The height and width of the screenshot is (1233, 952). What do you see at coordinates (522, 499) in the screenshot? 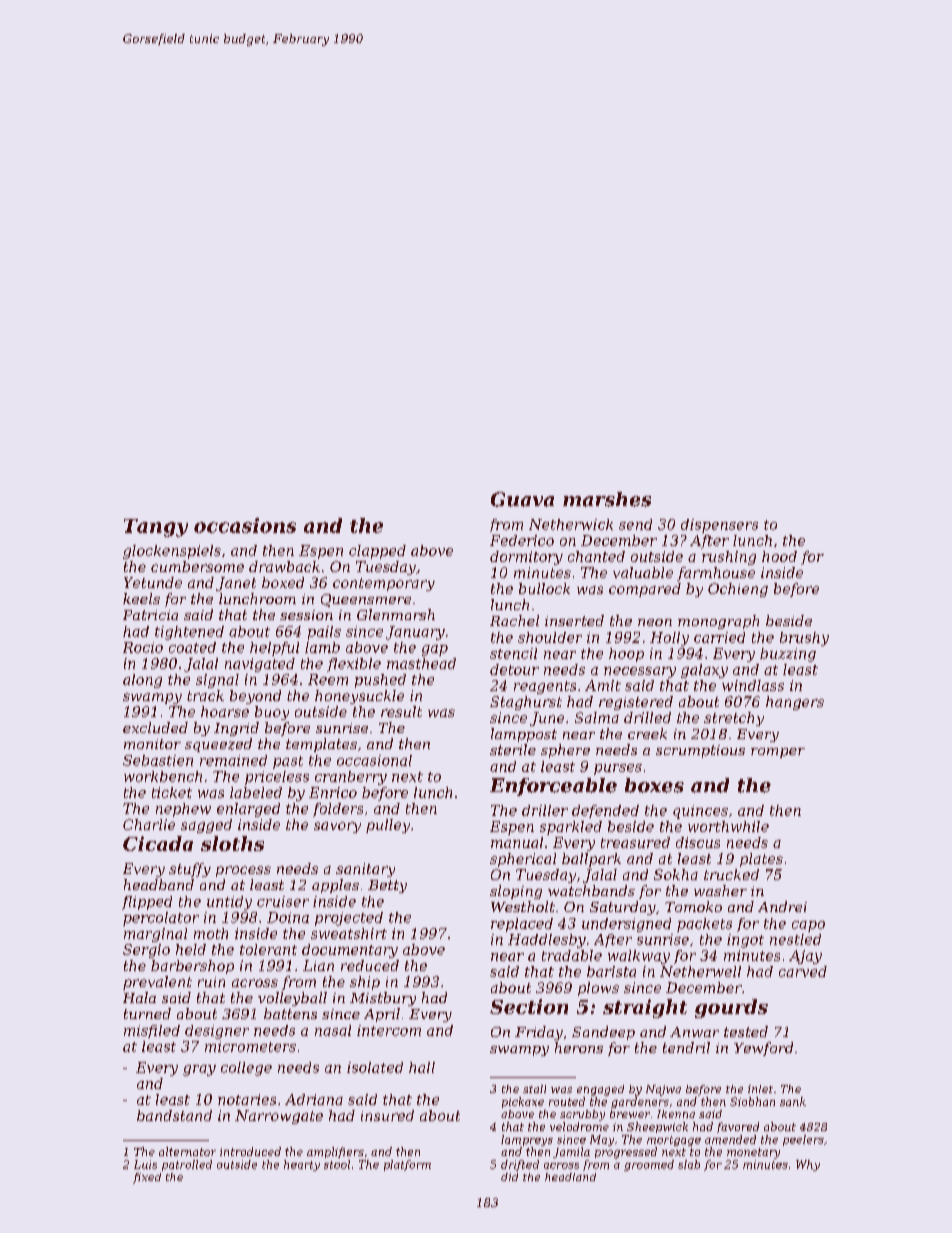
I see `Guava` at bounding box center [522, 499].
